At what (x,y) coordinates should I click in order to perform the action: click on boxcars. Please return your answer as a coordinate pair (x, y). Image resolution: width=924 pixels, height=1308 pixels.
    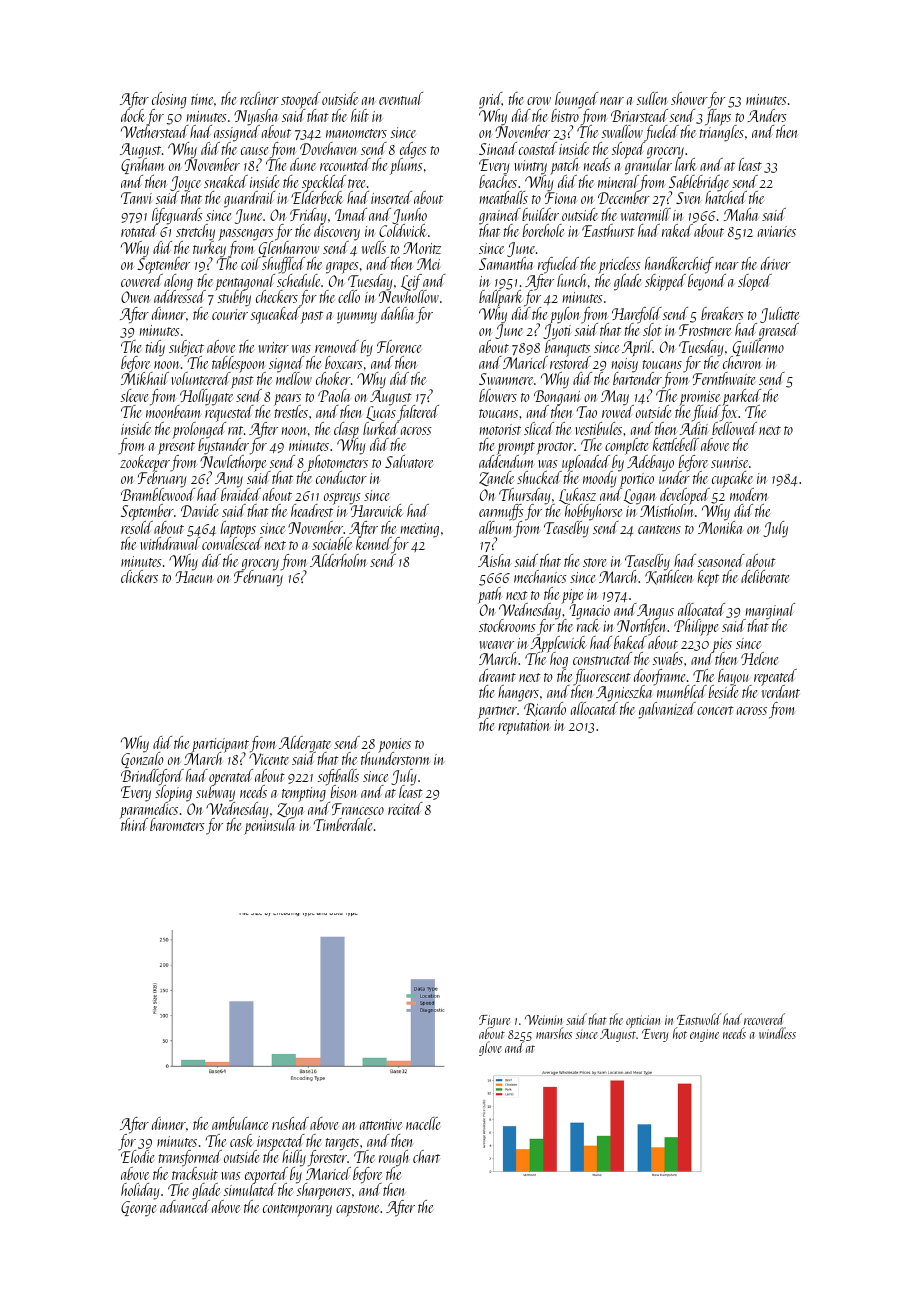
    Looking at the image, I should click on (343, 362).
